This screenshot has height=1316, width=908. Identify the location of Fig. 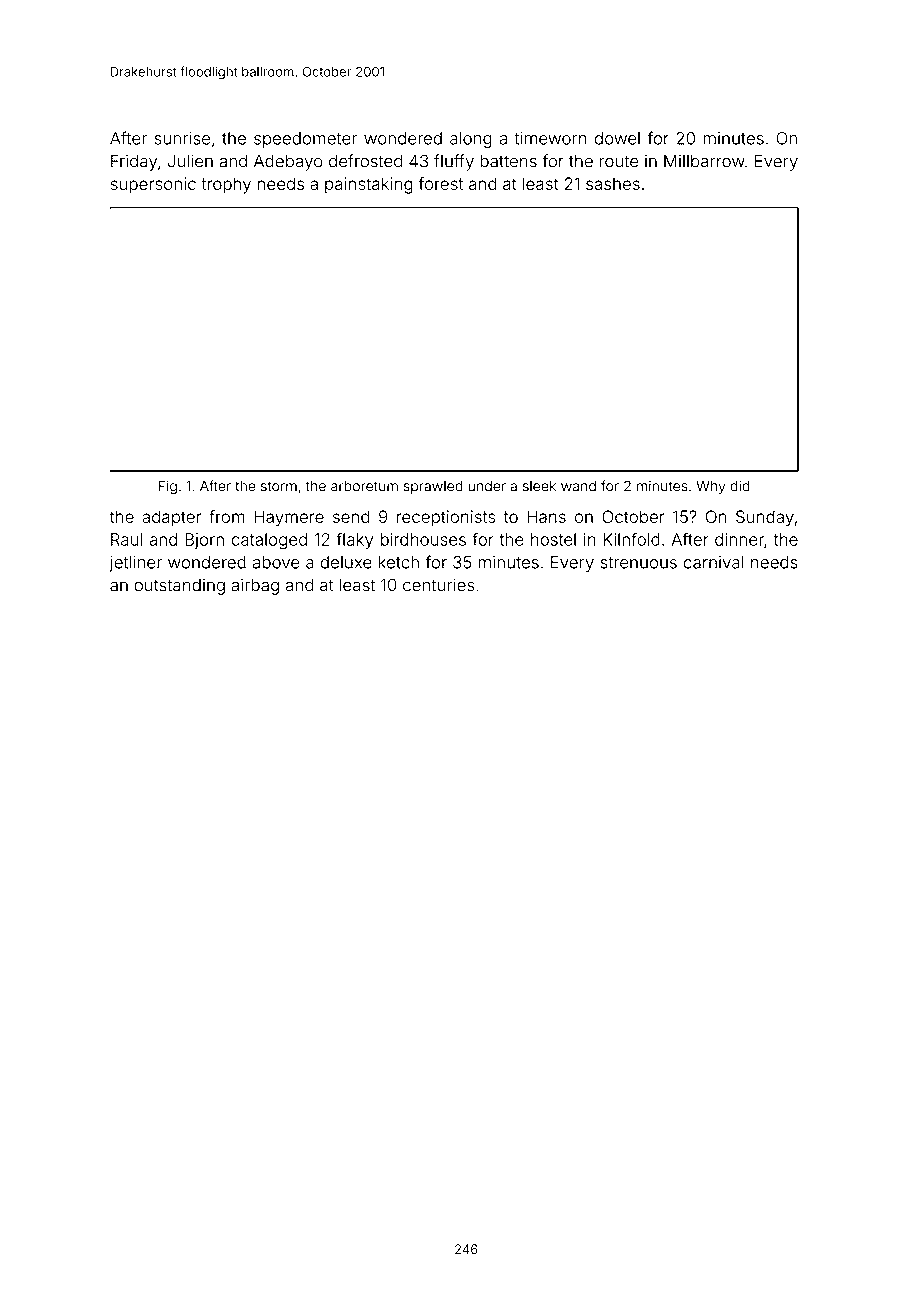
(168, 487).
